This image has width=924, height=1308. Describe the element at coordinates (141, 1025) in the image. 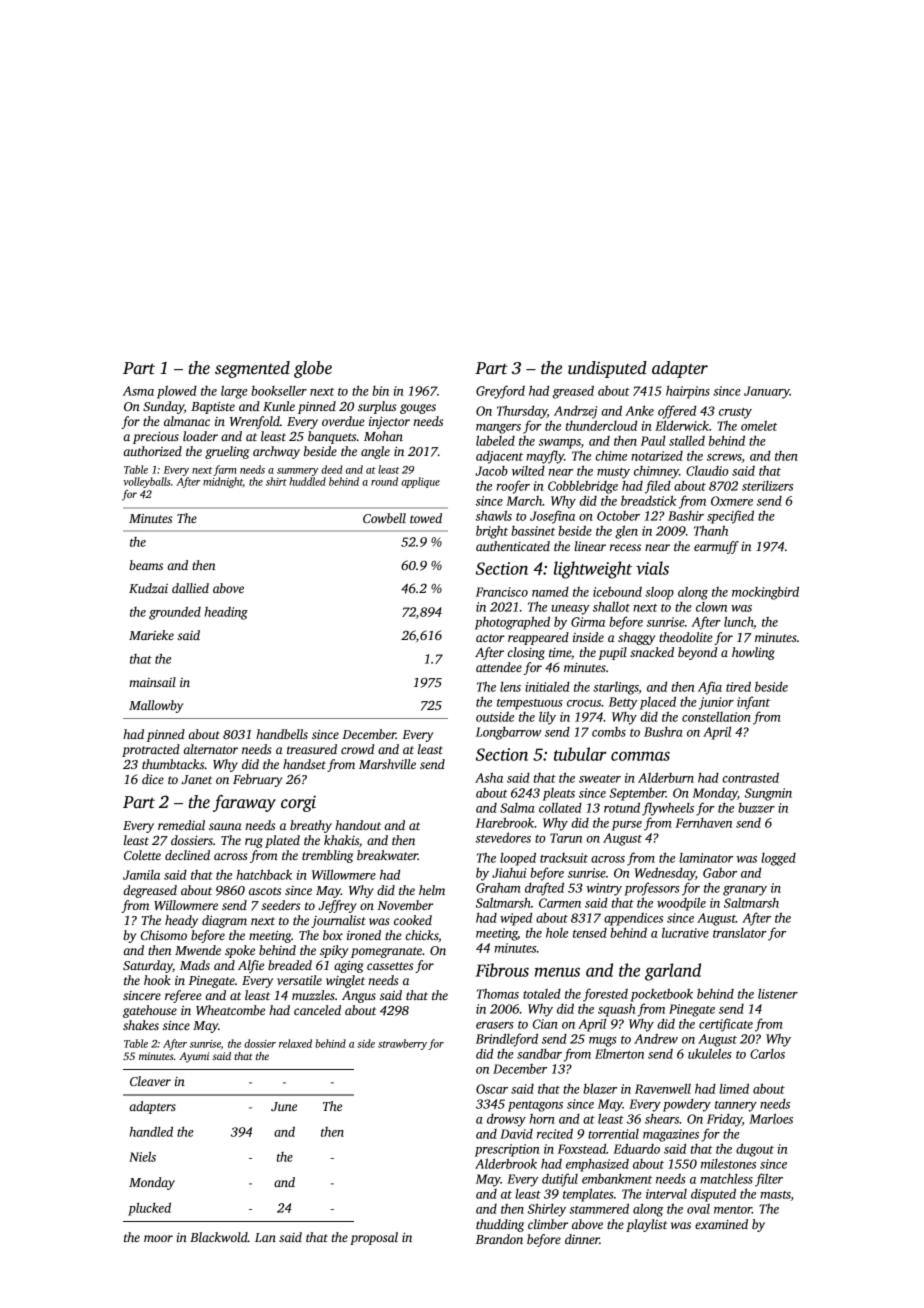

I see `shakes` at that location.
